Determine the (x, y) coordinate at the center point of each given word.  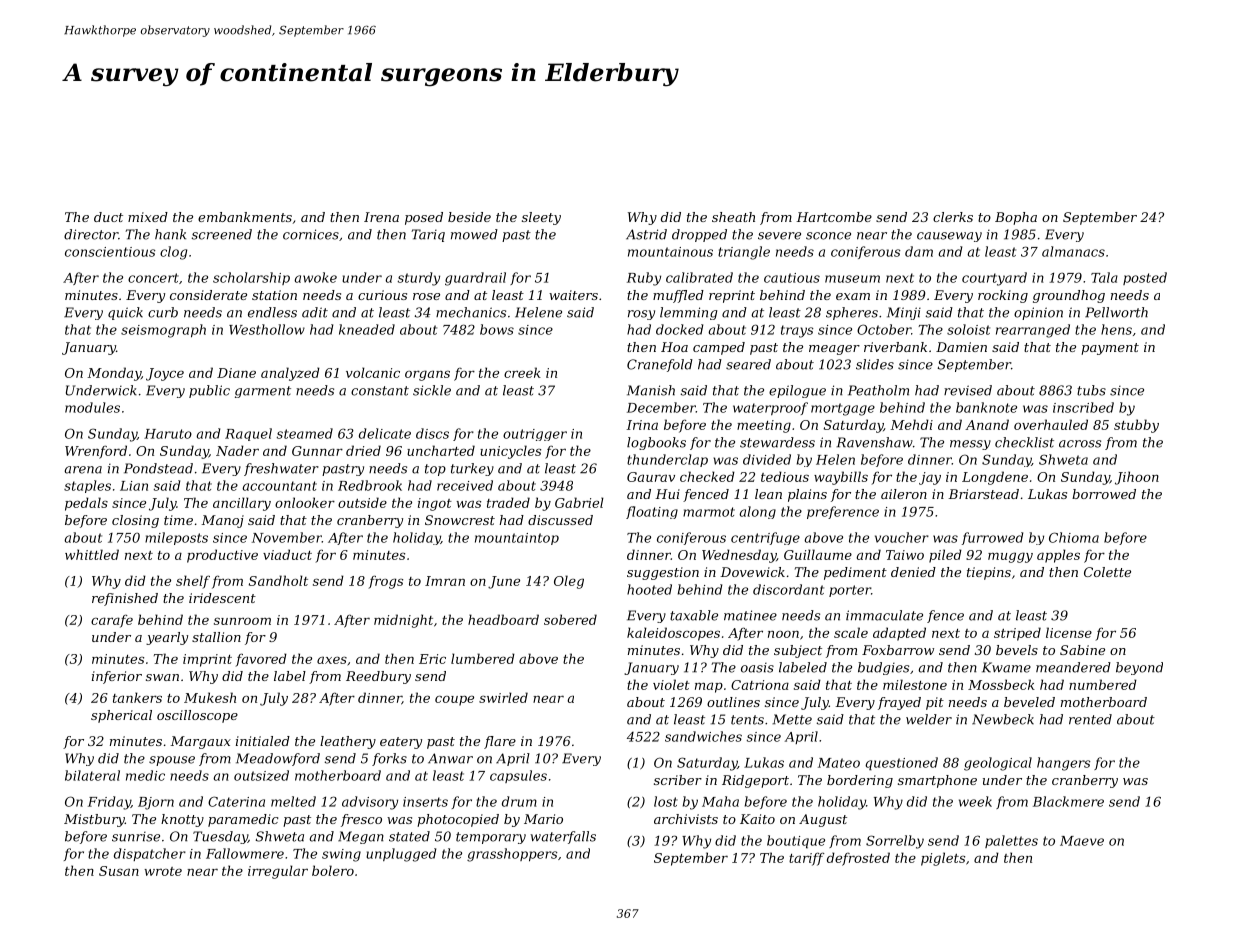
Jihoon (1137, 478)
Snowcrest (460, 520)
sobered (570, 619)
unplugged (401, 855)
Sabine (1082, 650)
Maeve (1082, 841)
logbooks (656, 443)
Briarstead (983, 494)
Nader (237, 450)
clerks (953, 217)
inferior (117, 677)
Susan (119, 871)
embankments (245, 217)
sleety (541, 218)
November (287, 537)
